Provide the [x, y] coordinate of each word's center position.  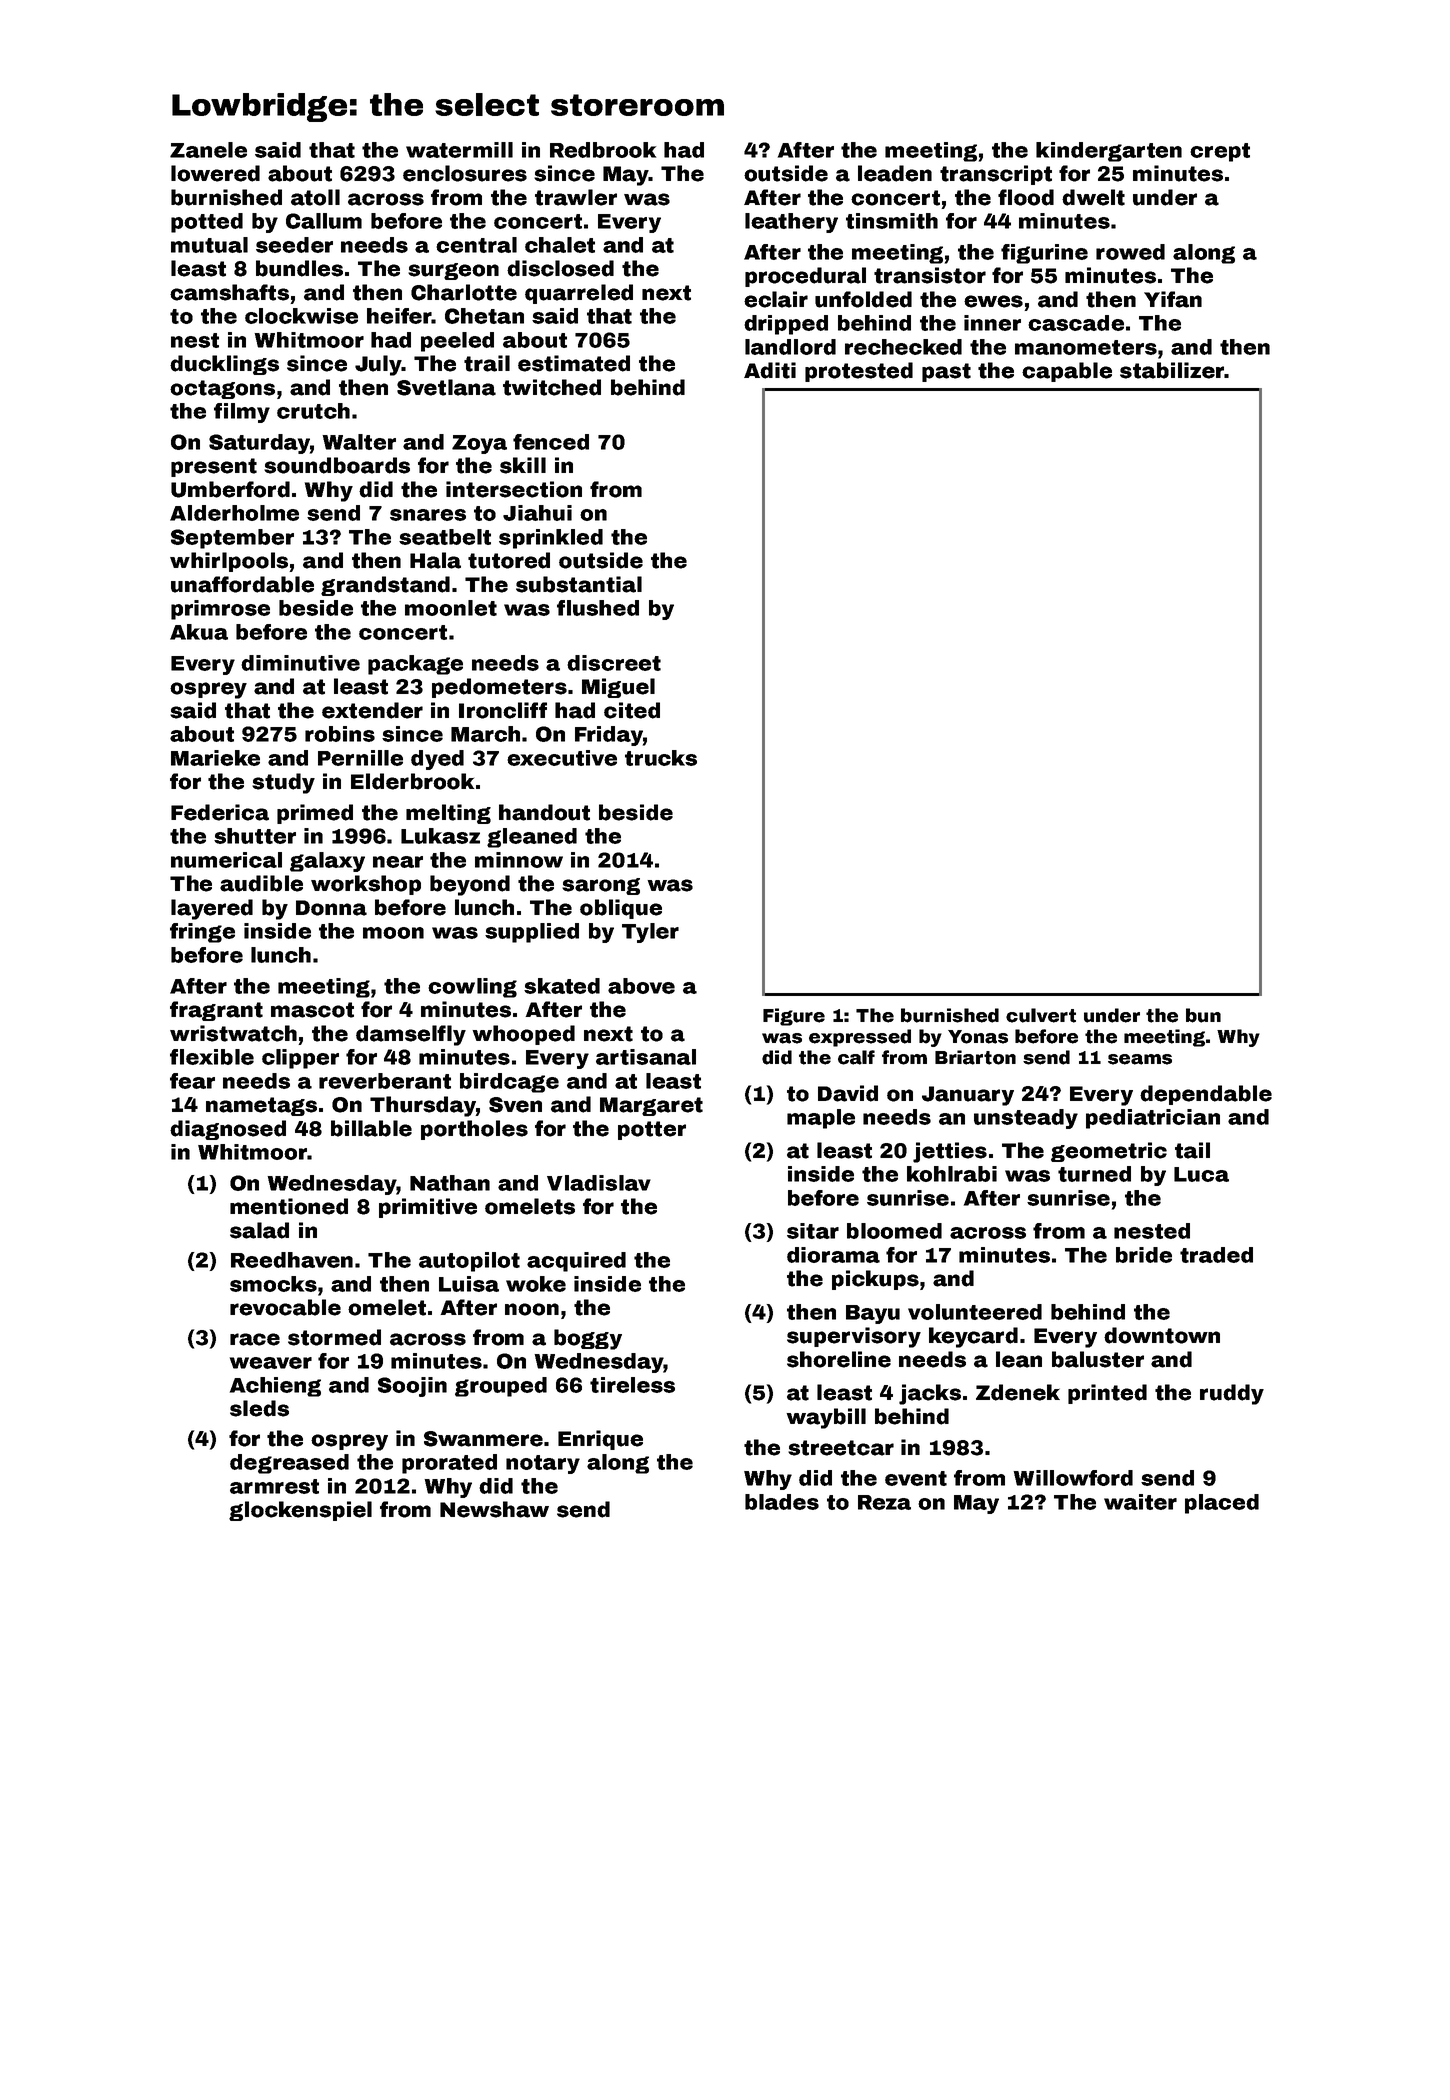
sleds [259, 1408]
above [641, 986]
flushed [598, 608]
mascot [312, 1010]
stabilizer [1172, 370]
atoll [315, 197]
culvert [1041, 1015]
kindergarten [1109, 152]
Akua [199, 632]
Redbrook [603, 150]
